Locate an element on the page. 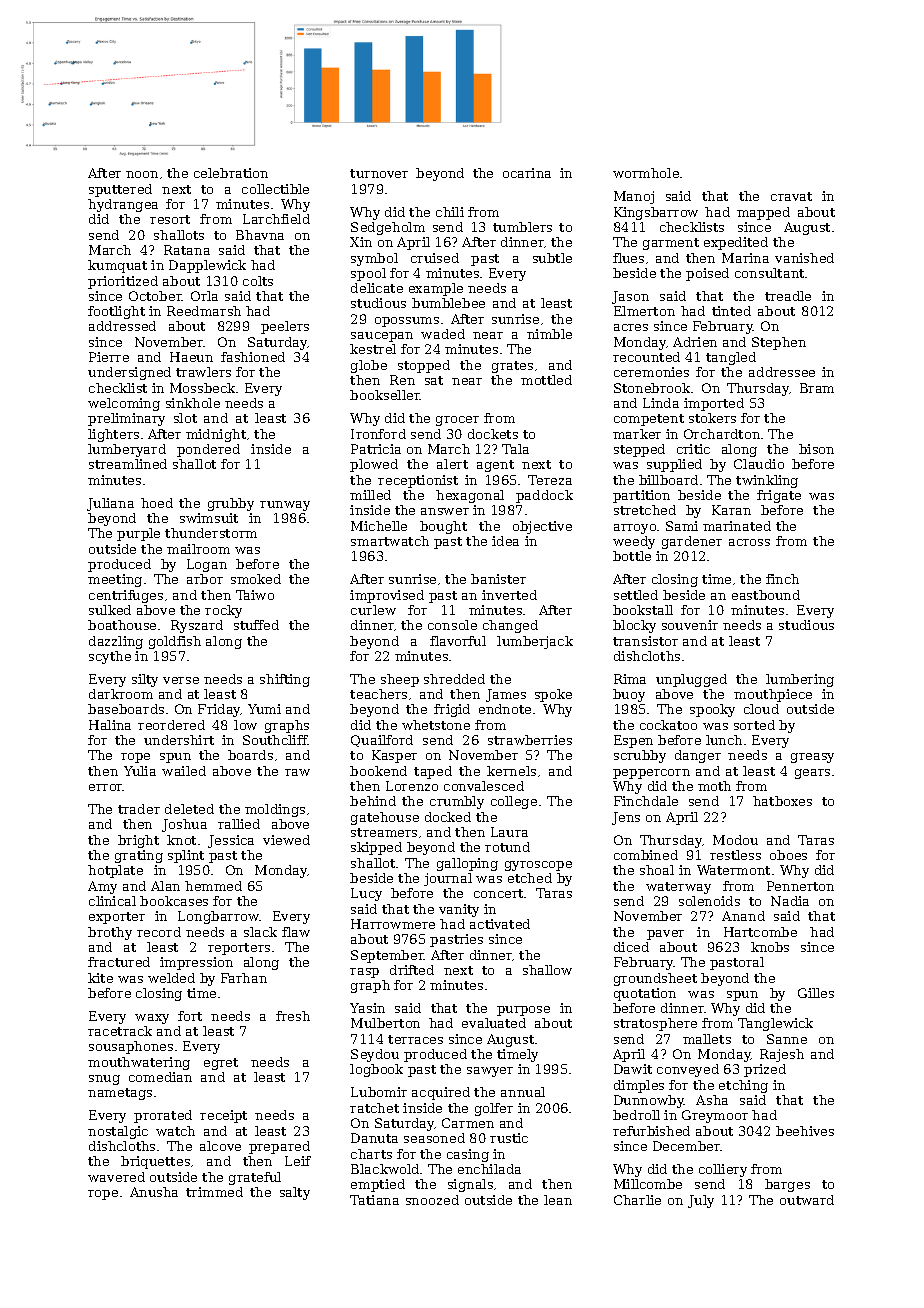  mapped is located at coordinates (763, 213).
